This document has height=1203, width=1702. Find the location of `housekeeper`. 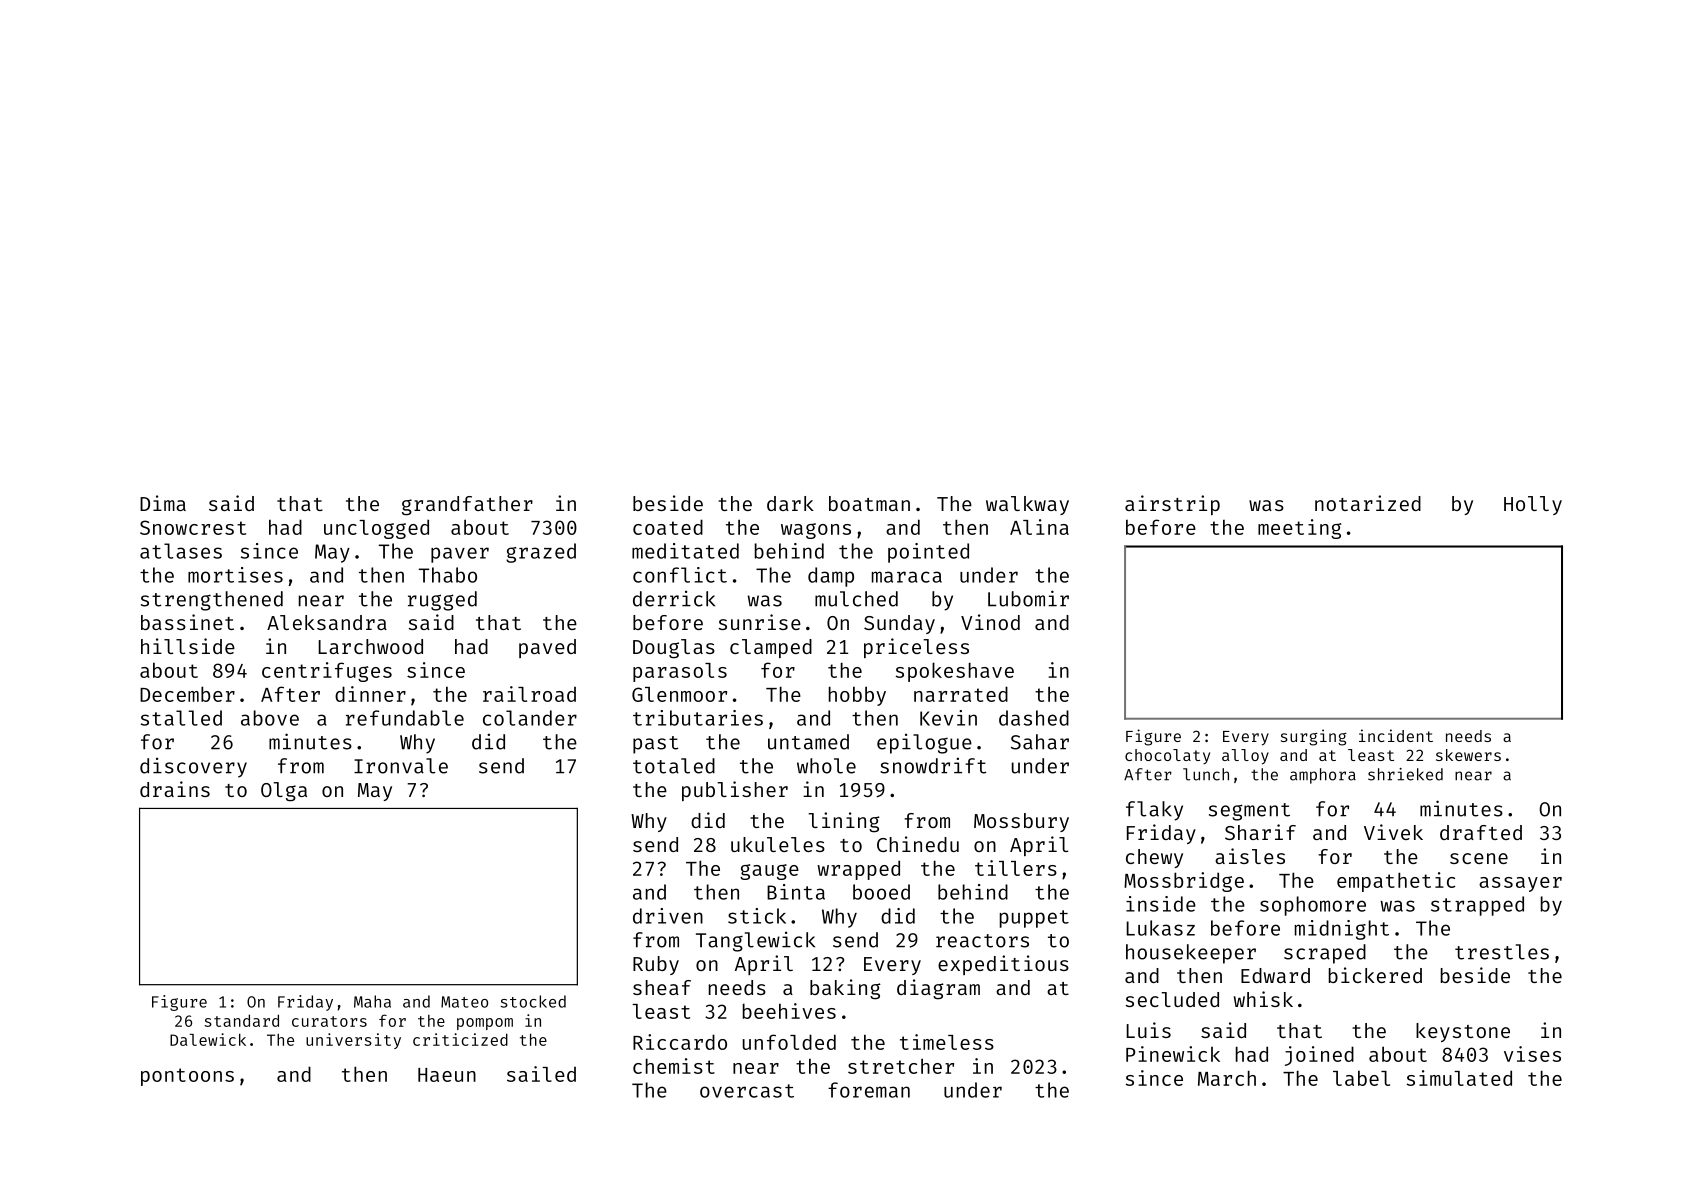

housekeeper is located at coordinates (1191, 954).
